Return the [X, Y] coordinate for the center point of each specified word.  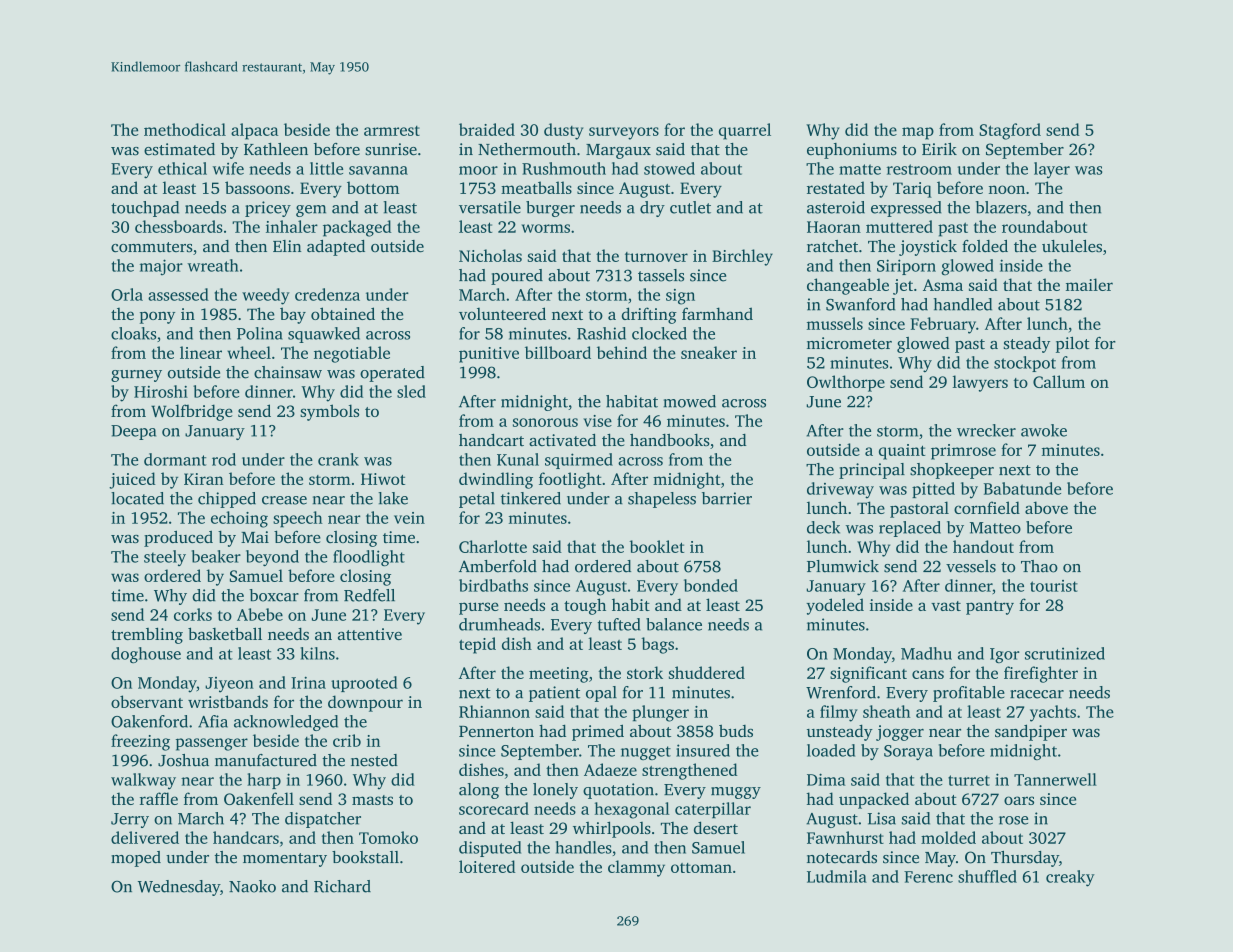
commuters [152, 247]
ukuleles [1072, 246]
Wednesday [179, 888]
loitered [487, 866]
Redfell [369, 595]
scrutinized [1065, 653]
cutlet [690, 207]
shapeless [662, 500]
